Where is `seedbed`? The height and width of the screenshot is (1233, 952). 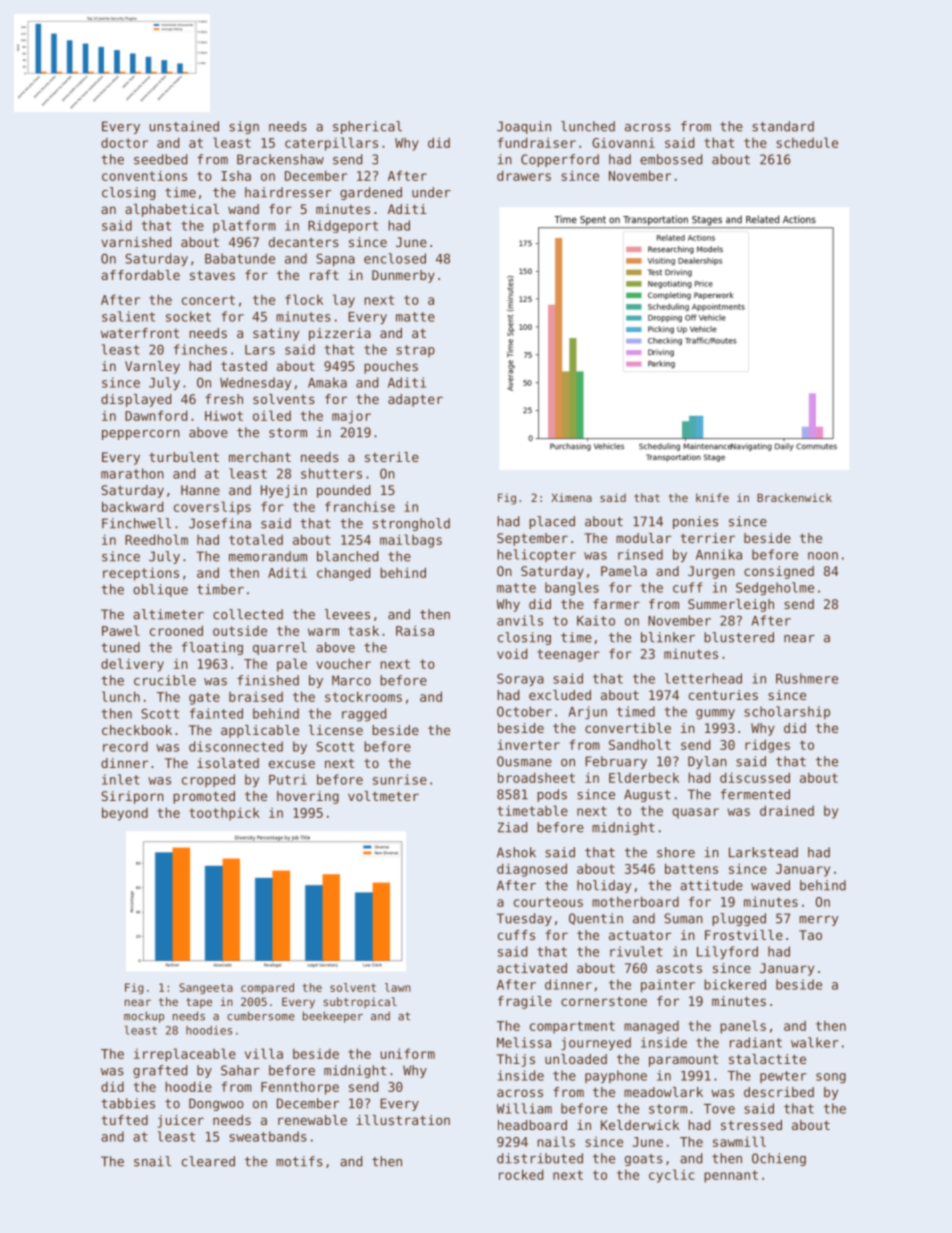
seedbed is located at coordinates (160, 159).
